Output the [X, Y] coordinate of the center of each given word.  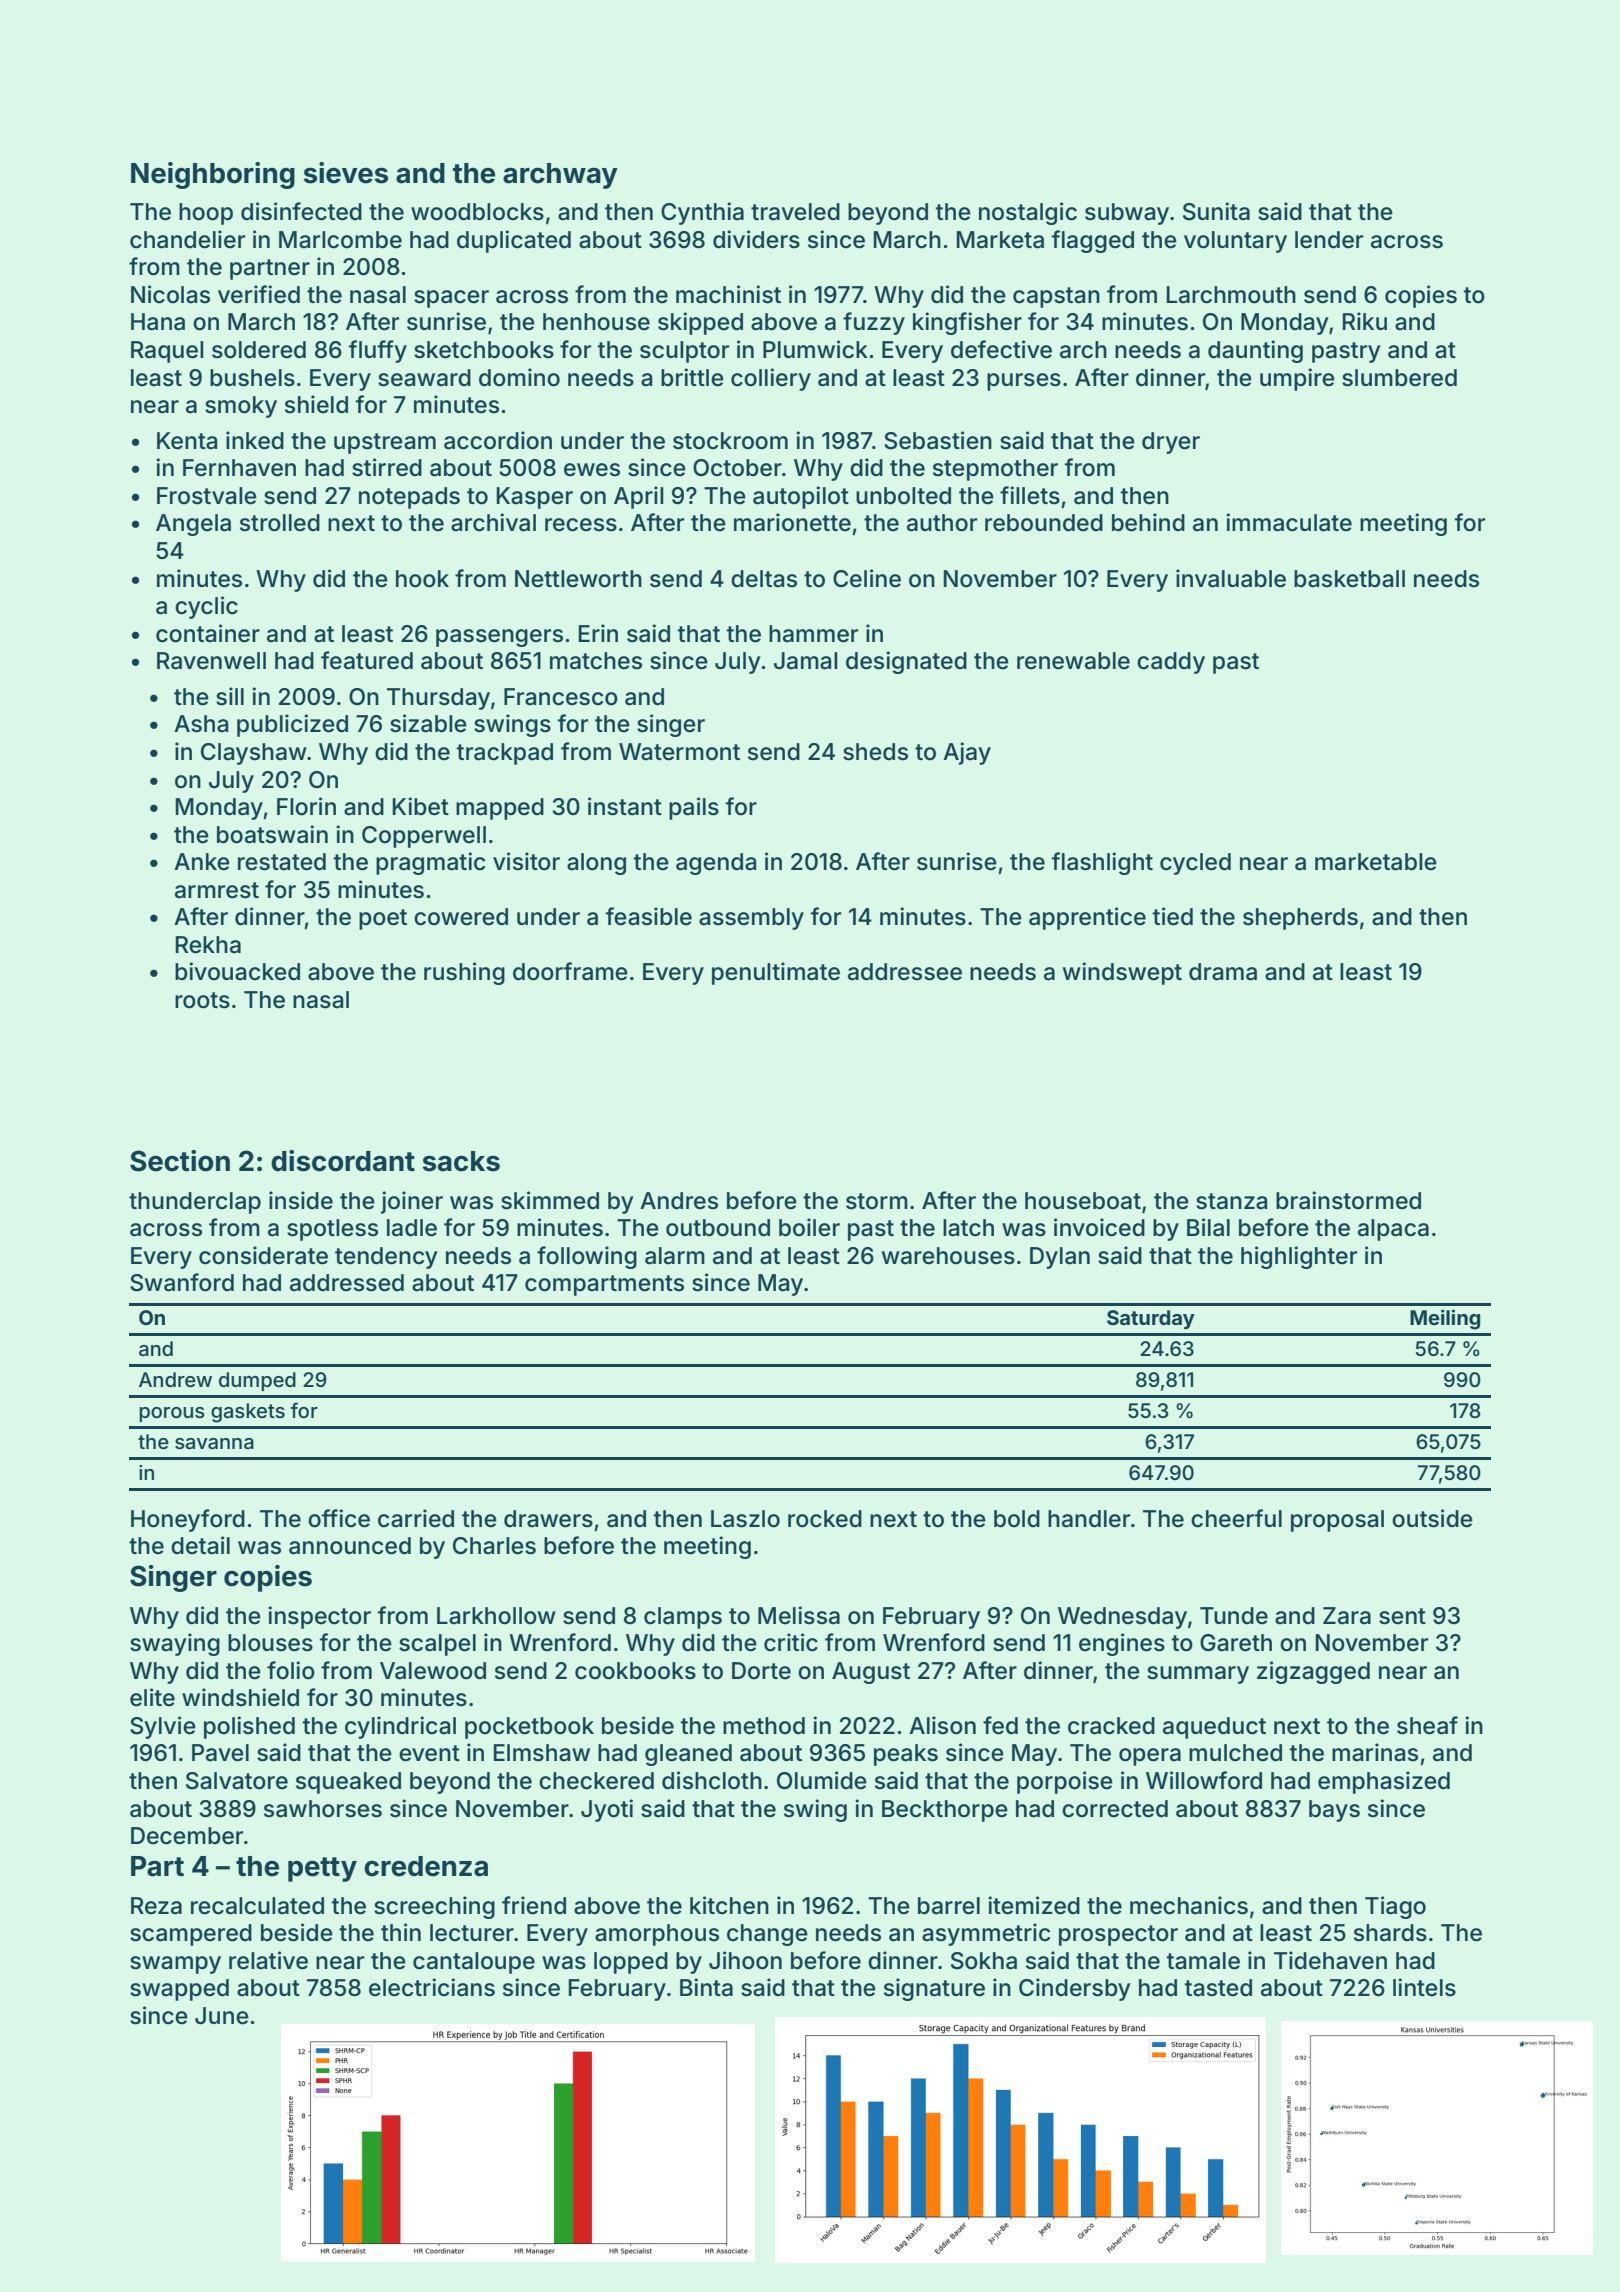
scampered [191, 1935]
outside [1432, 1518]
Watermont [679, 752]
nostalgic [1028, 213]
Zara [1347, 1616]
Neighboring [213, 175]
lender [1329, 240]
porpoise [1065, 1782]
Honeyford [188, 1520]
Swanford [182, 1282]
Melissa [799, 1615]
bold [1017, 1519]
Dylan [1060, 1258]
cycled [1195, 864]
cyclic [206, 607]
